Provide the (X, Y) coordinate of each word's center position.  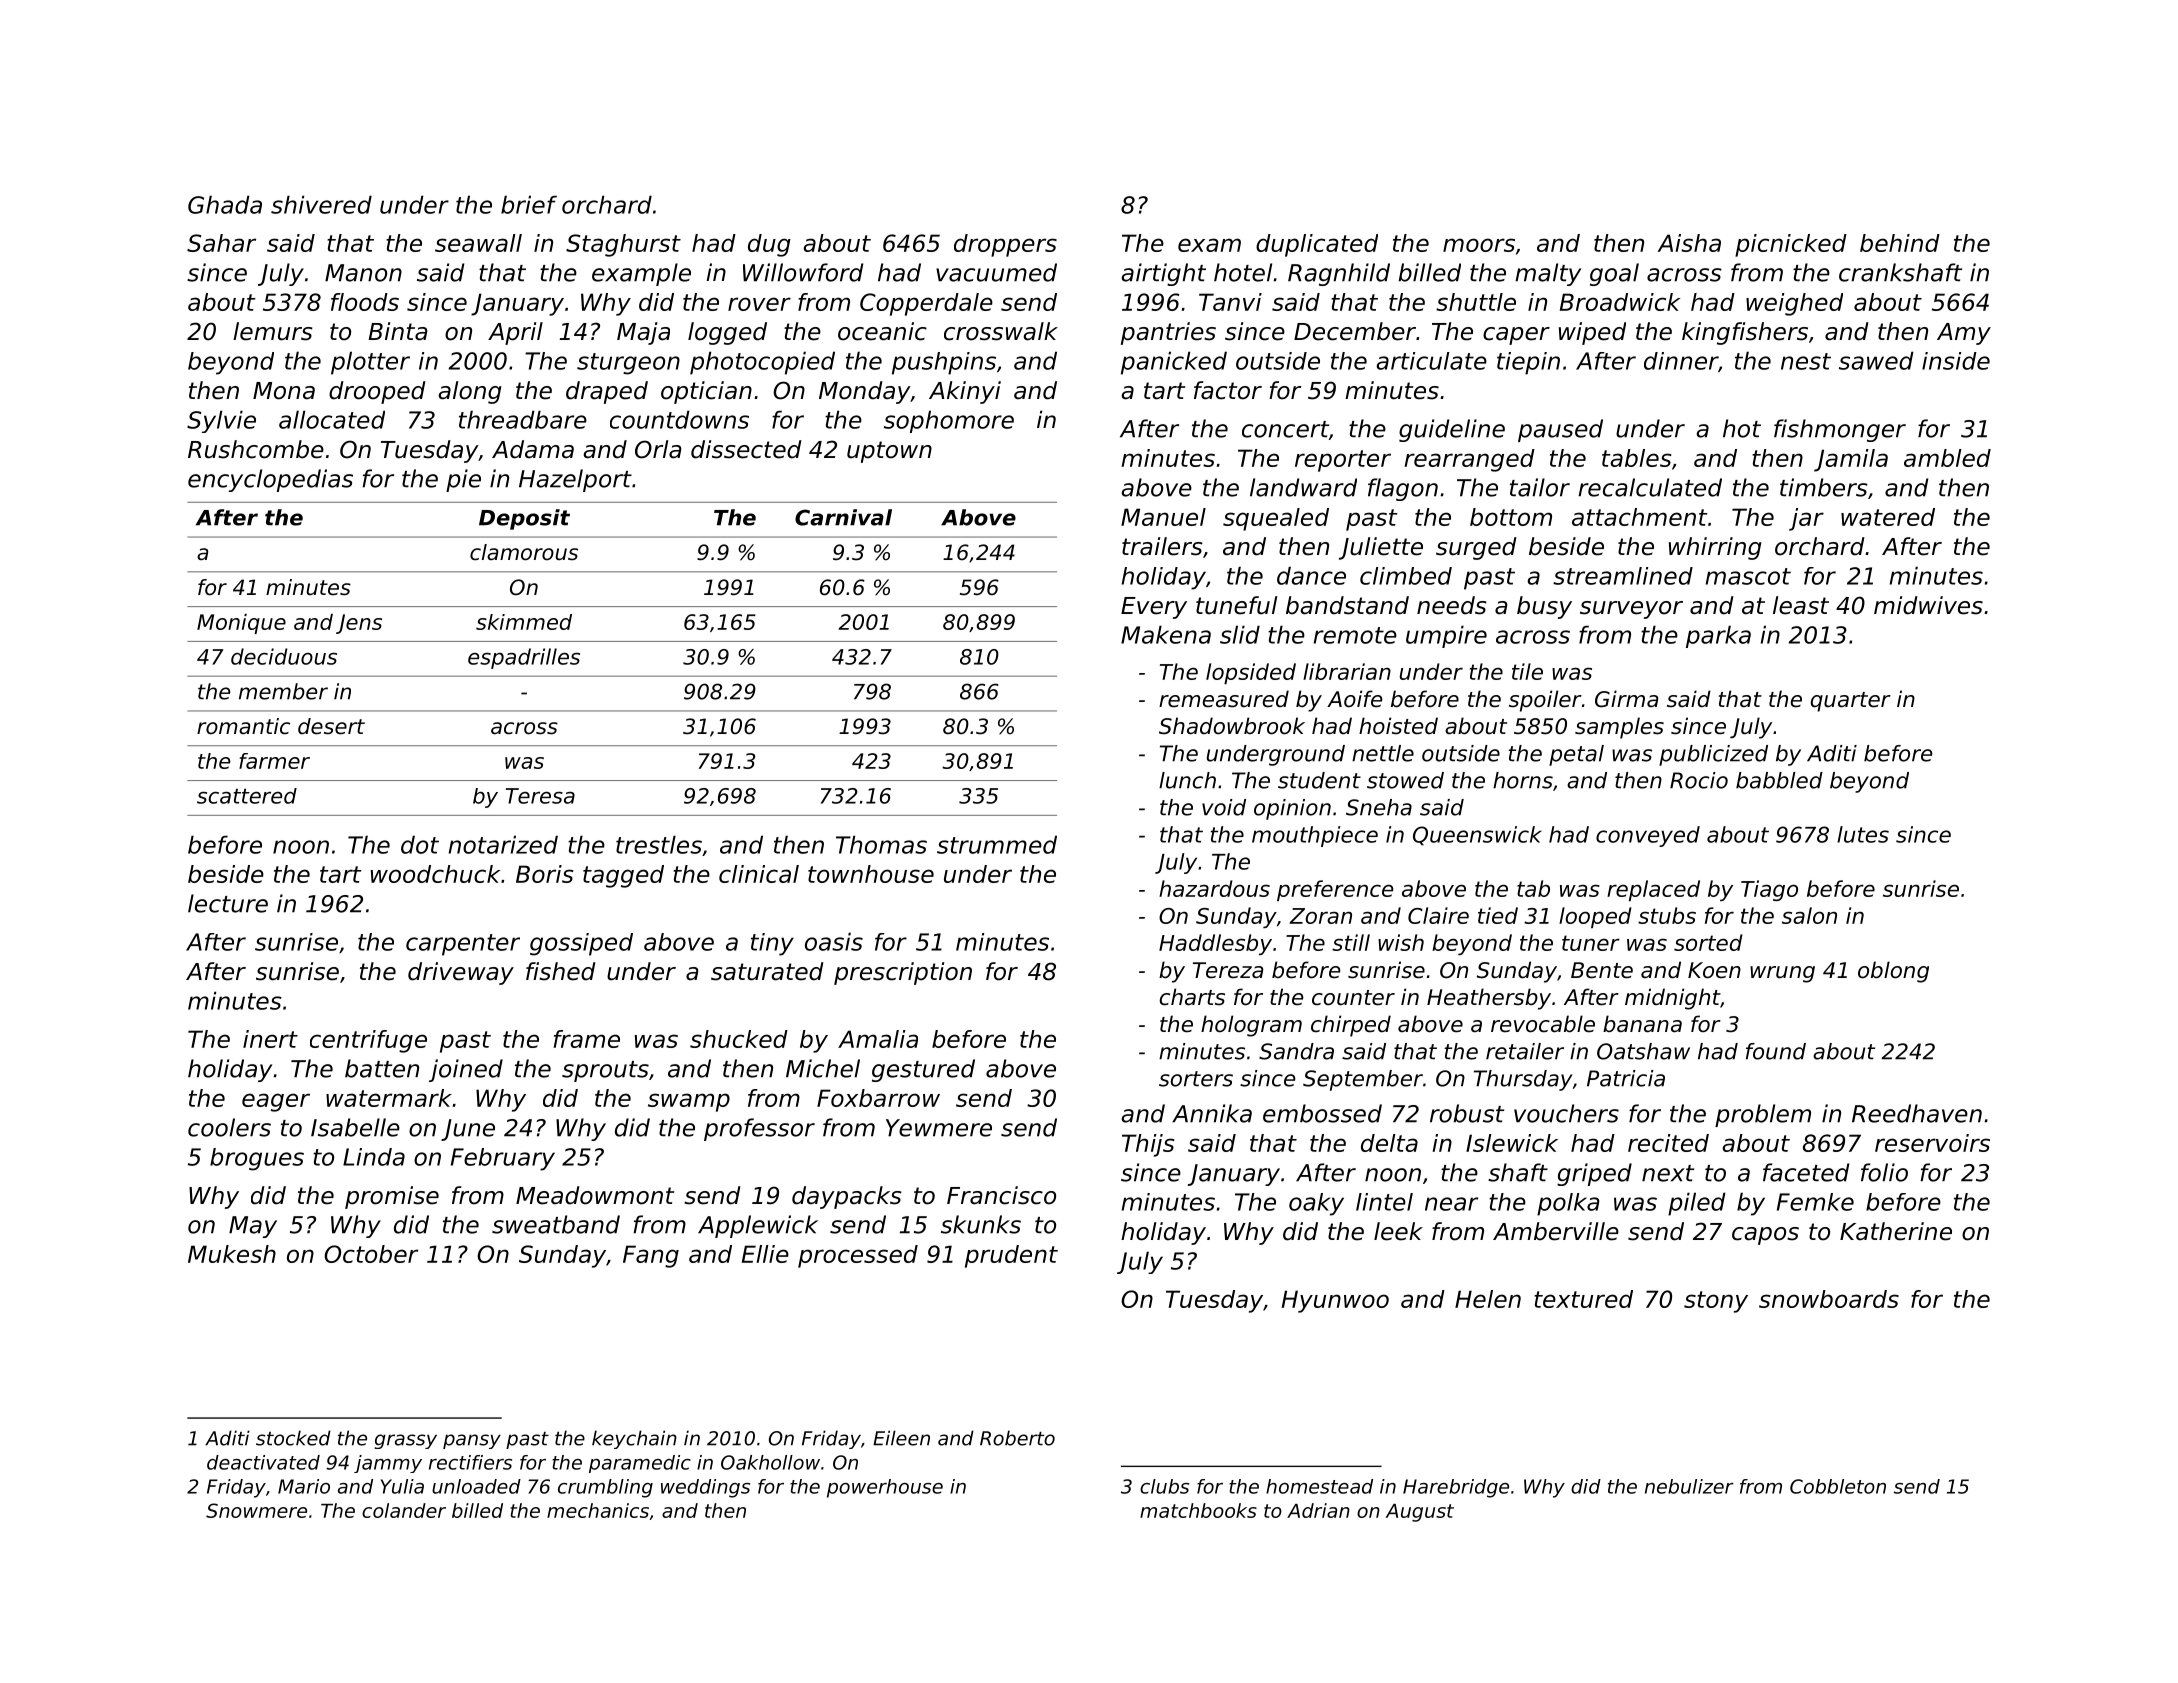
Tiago (1769, 890)
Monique (241, 624)
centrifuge (368, 1041)
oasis (834, 941)
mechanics (598, 1510)
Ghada (225, 204)
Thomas (881, 844)
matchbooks (1198, 1510)
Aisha (1689, 243)
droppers (1005, 245)
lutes (1863, 834)
